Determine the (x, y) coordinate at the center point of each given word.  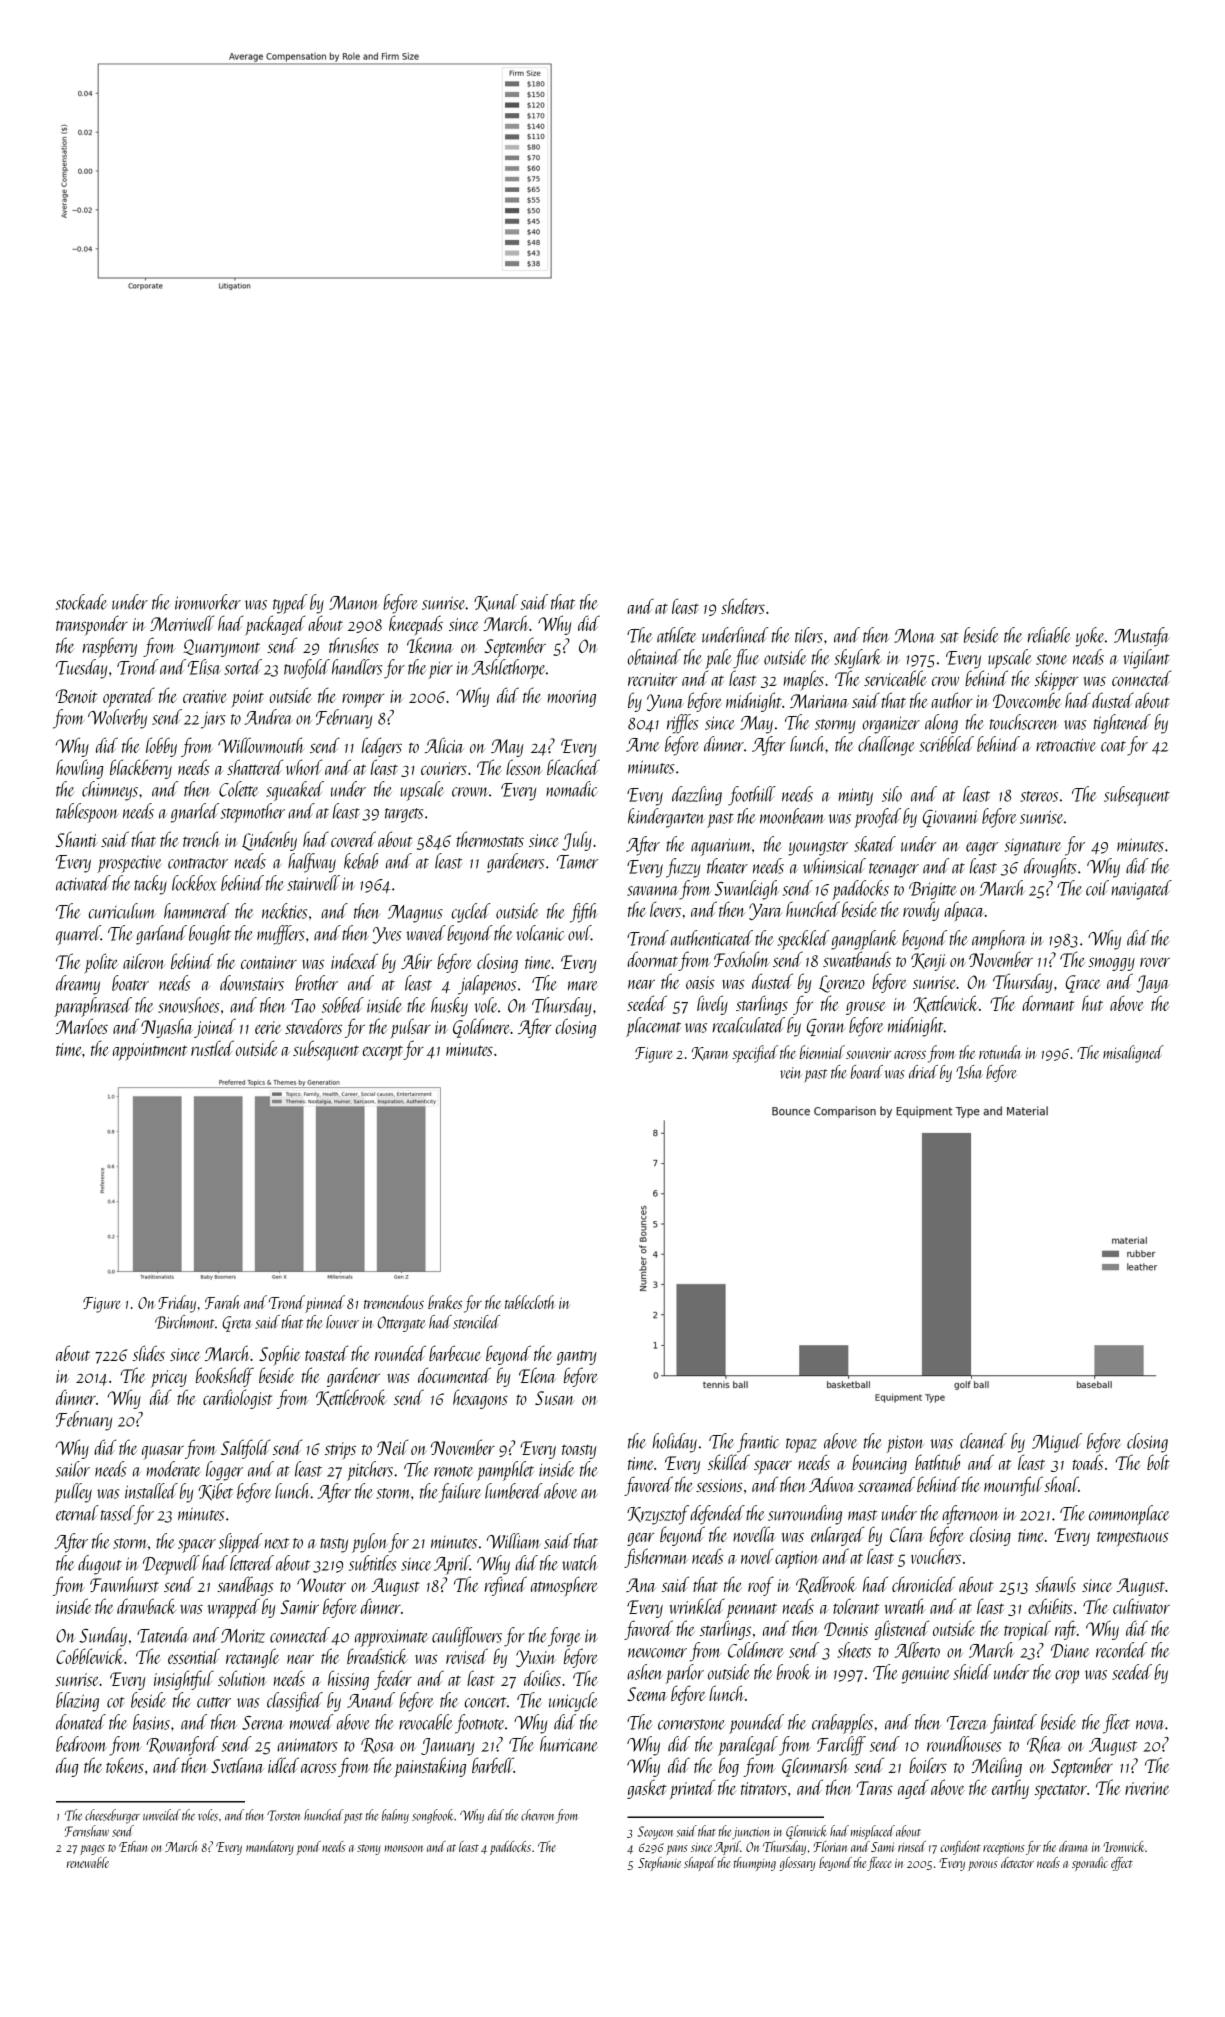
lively (712, 1005)
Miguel (1057, 1443)
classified (295, 1702)
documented (454, 1375)
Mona (914, 636)
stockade (81, 602)
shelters (743, 606)
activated (83, 883)
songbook (433, 1816)
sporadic (1090, 1864)
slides (149, 1353)
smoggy (1111, 964)
